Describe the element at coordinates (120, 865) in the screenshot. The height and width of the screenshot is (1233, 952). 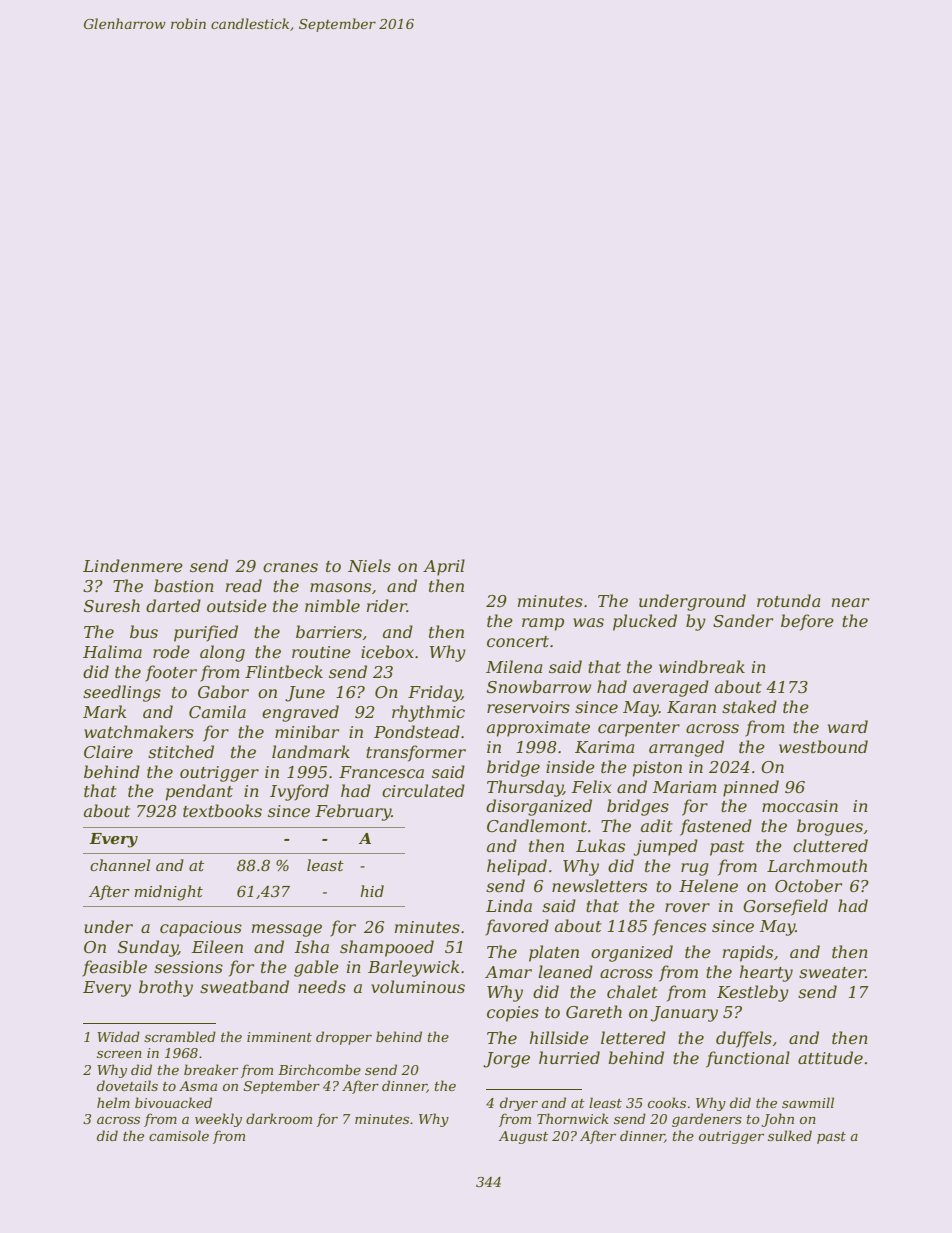
I see `channel` at that location.
